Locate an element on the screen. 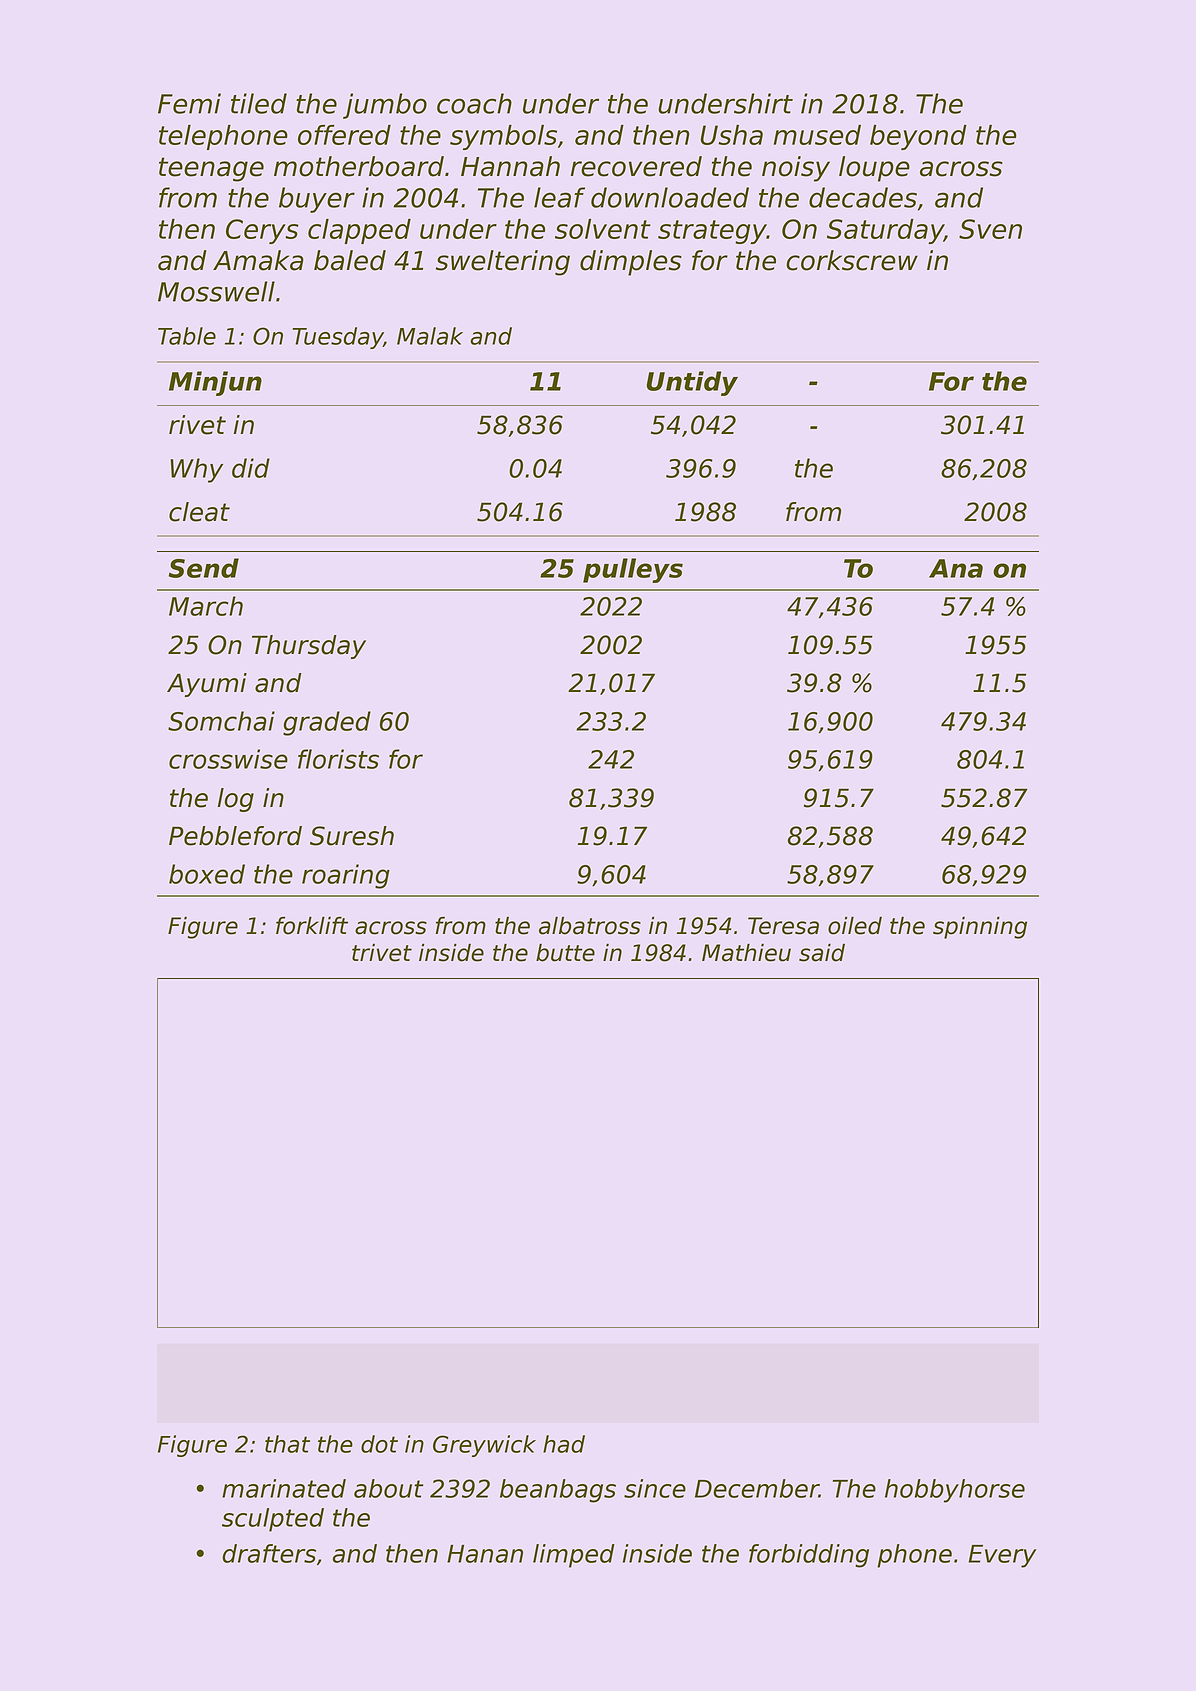  crosswise is located at coordinates (228, 759).
